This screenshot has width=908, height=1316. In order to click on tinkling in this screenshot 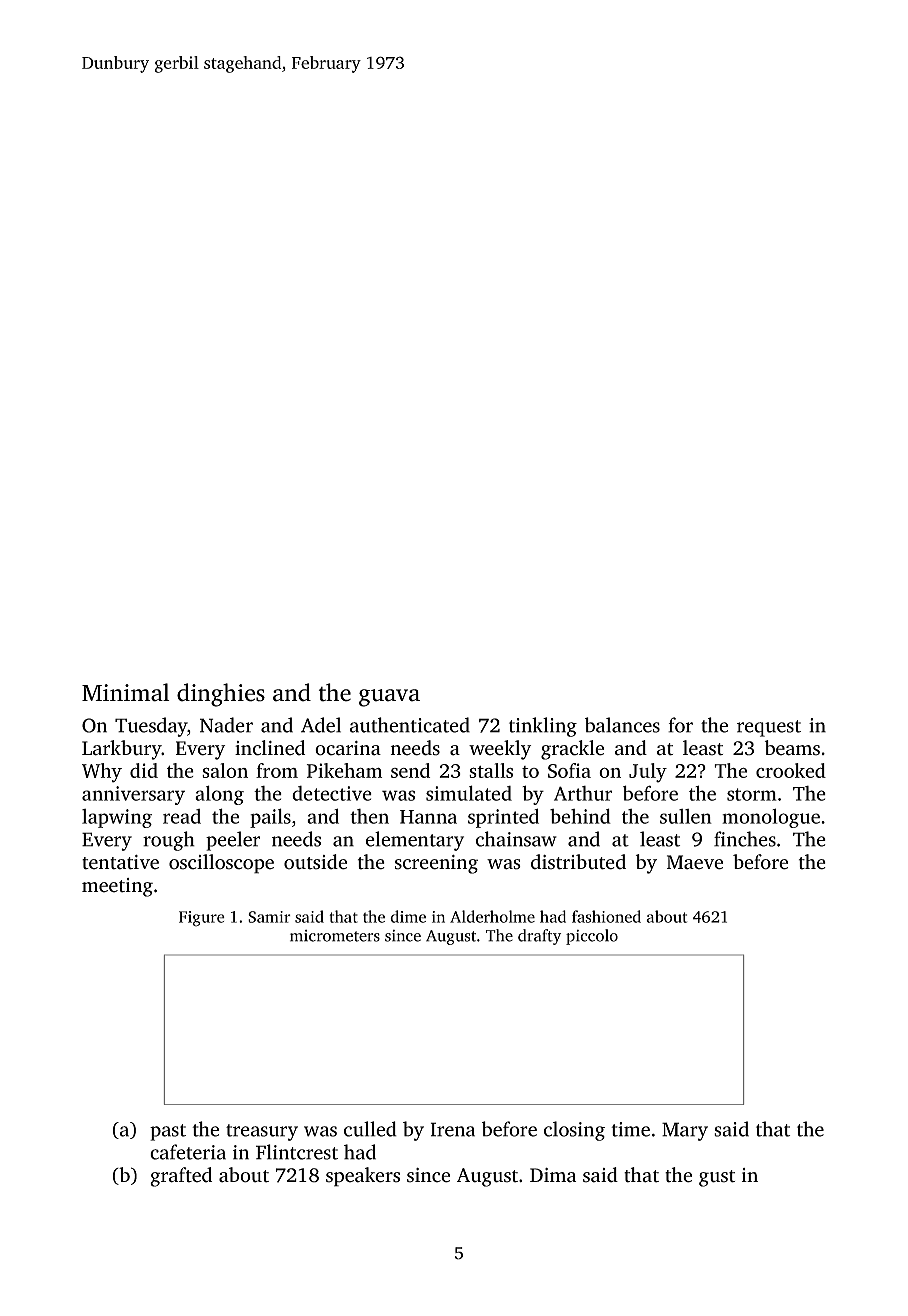, I will do `click(543, 727)`.
